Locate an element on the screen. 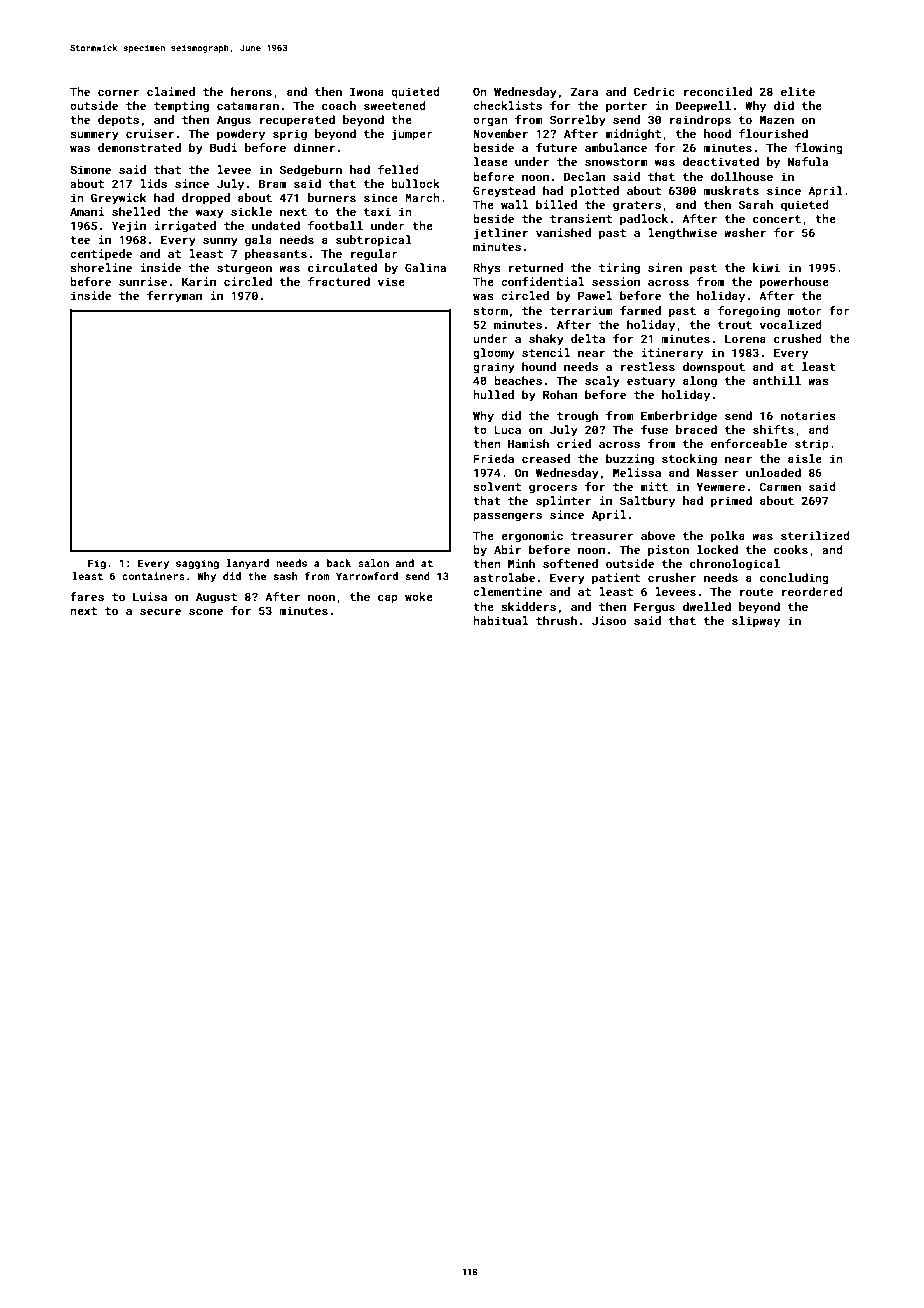  Fig is located at coordinates (97, 564).
